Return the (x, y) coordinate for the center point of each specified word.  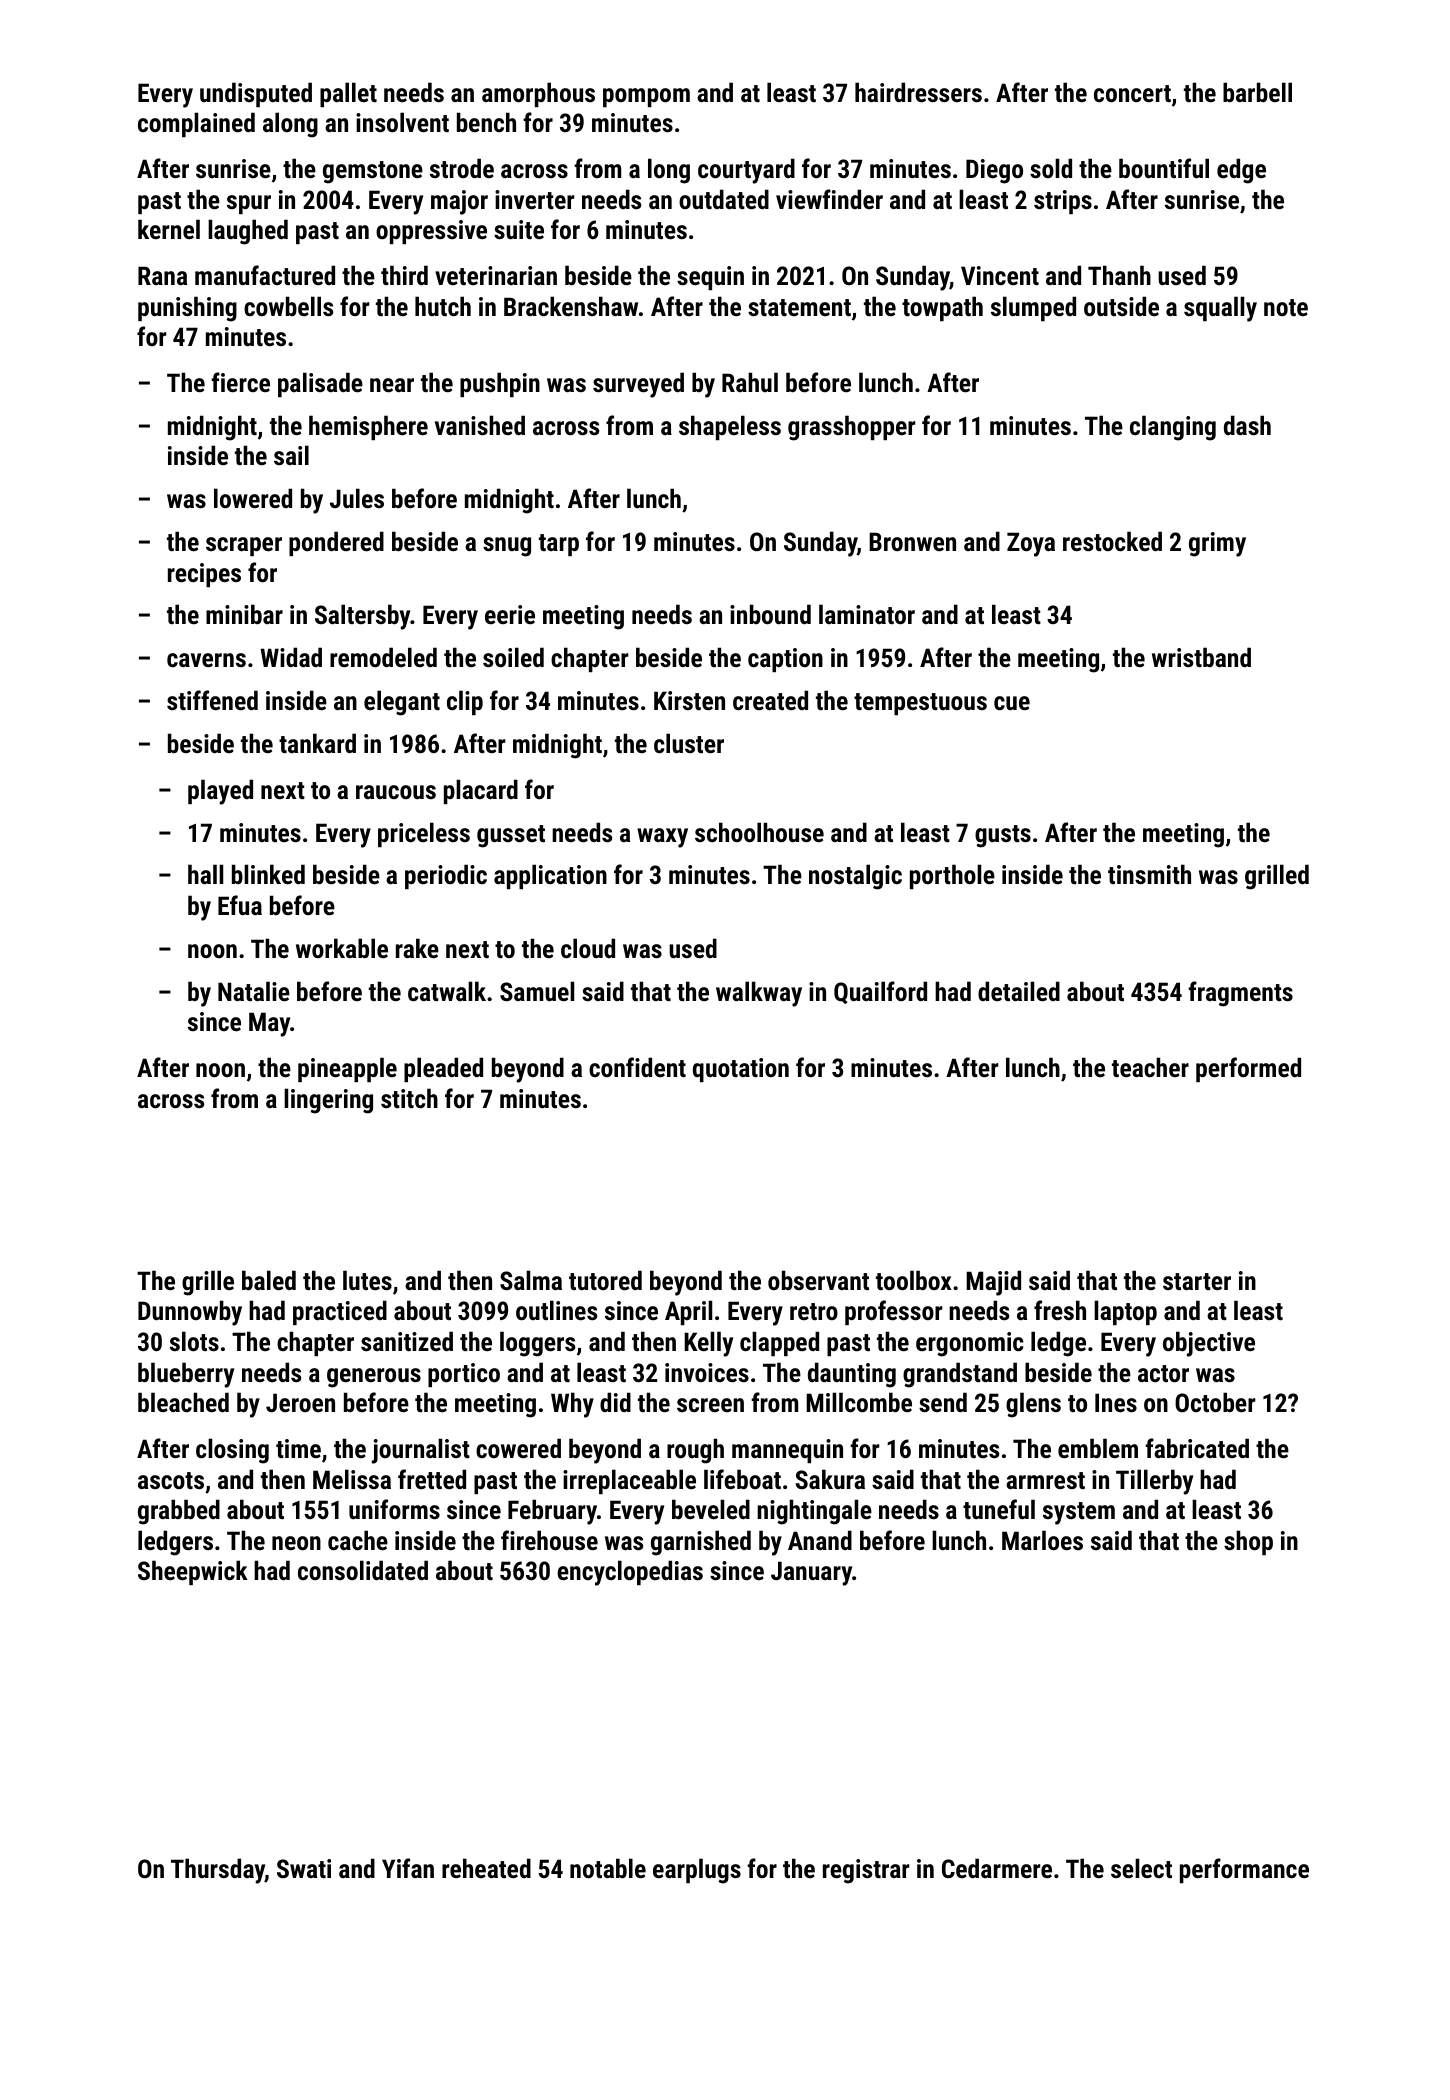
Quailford (880, 992)
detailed (1019, 991)
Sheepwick (193, 1572)
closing (232, 1451)
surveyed (638, 385)
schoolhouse (759, 832)
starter (1197, 1281)
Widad (291, 657)
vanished (480, 425)
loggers (537, 1344)
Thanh (1119, 275)
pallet (348, 94)
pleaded (443, 1069)
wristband (1201, 657)
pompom (646, 97)
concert (1132, 93)
